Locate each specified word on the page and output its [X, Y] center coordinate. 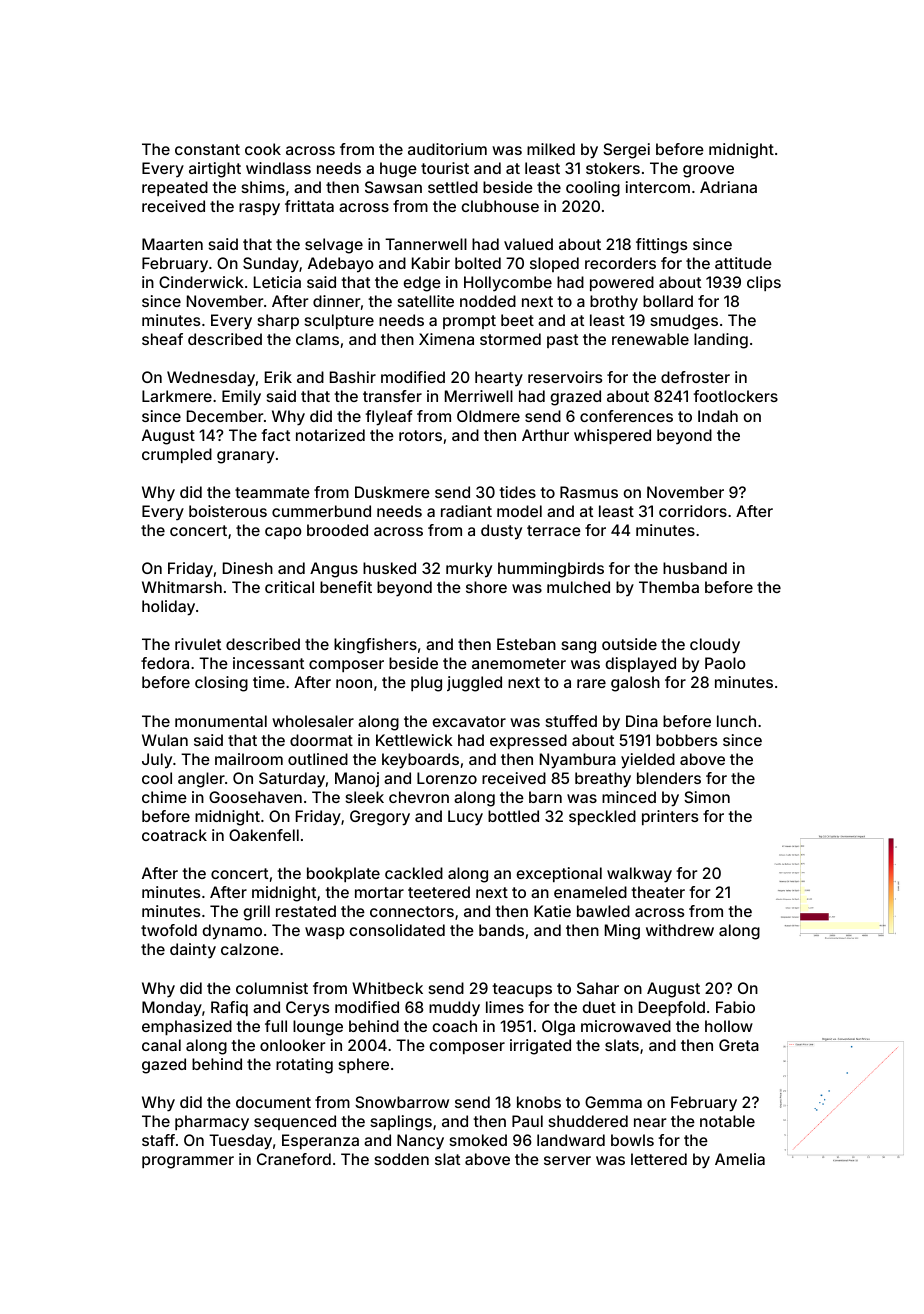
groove [708, 171]
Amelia [740, 1159]
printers [670, 817]
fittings [661, 246]
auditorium [447, 149]
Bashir [353, 377]
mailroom [249, 759]
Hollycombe [508, 284]
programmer [188, 1162]
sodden [401, 1159]
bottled [513, 816]
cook [263, 149]
